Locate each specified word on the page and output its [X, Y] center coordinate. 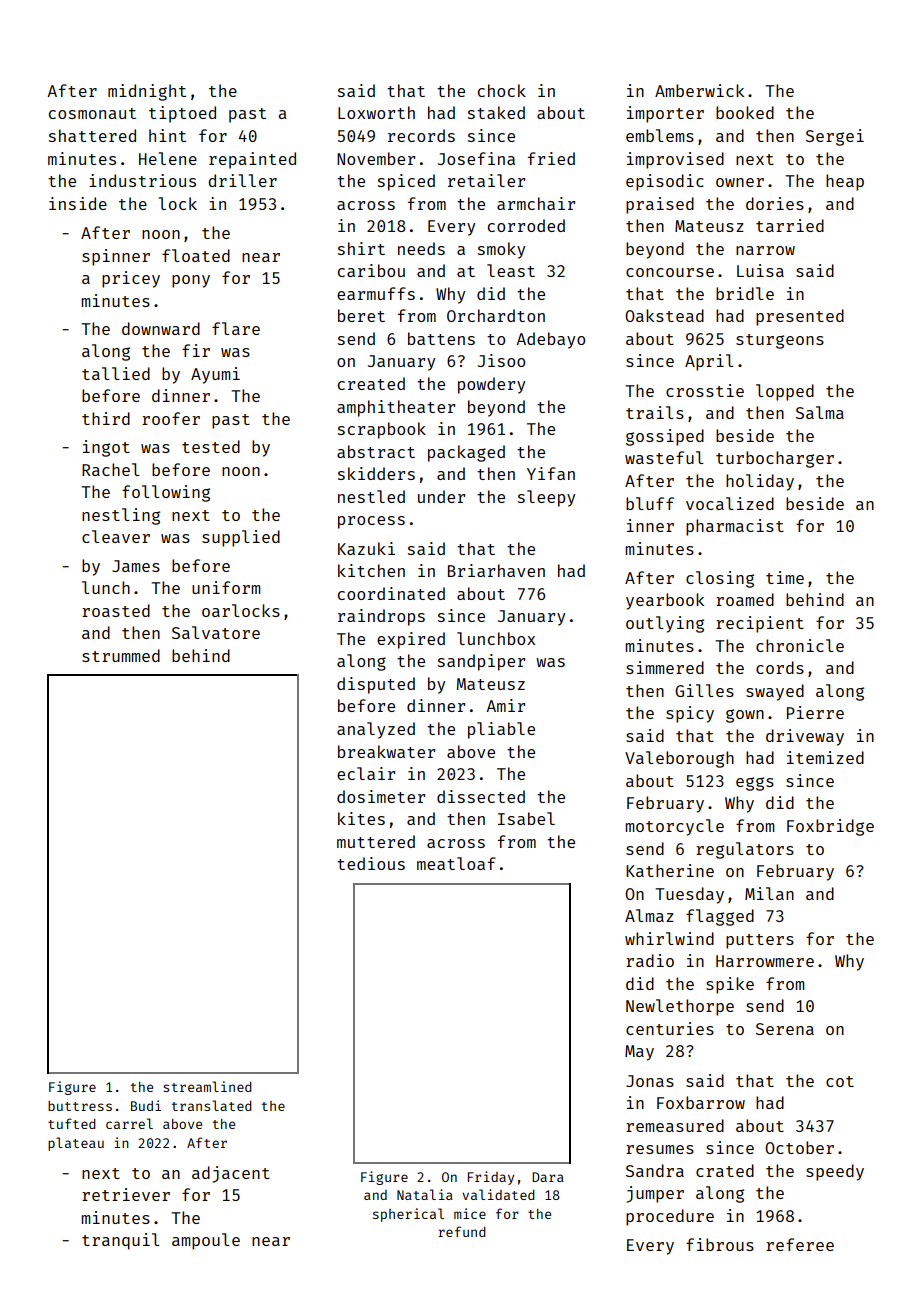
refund [462, 1231]
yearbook [665, 601]
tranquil [121, 1241]
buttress [80, 1106]
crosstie [705, 390]
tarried [790, 225]
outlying [665, 624]
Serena [785, 1029]
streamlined [207, 1086]
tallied [116, 373]
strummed [121, 655]
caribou [371, 270]
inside [78, 203]
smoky [501, 250]
